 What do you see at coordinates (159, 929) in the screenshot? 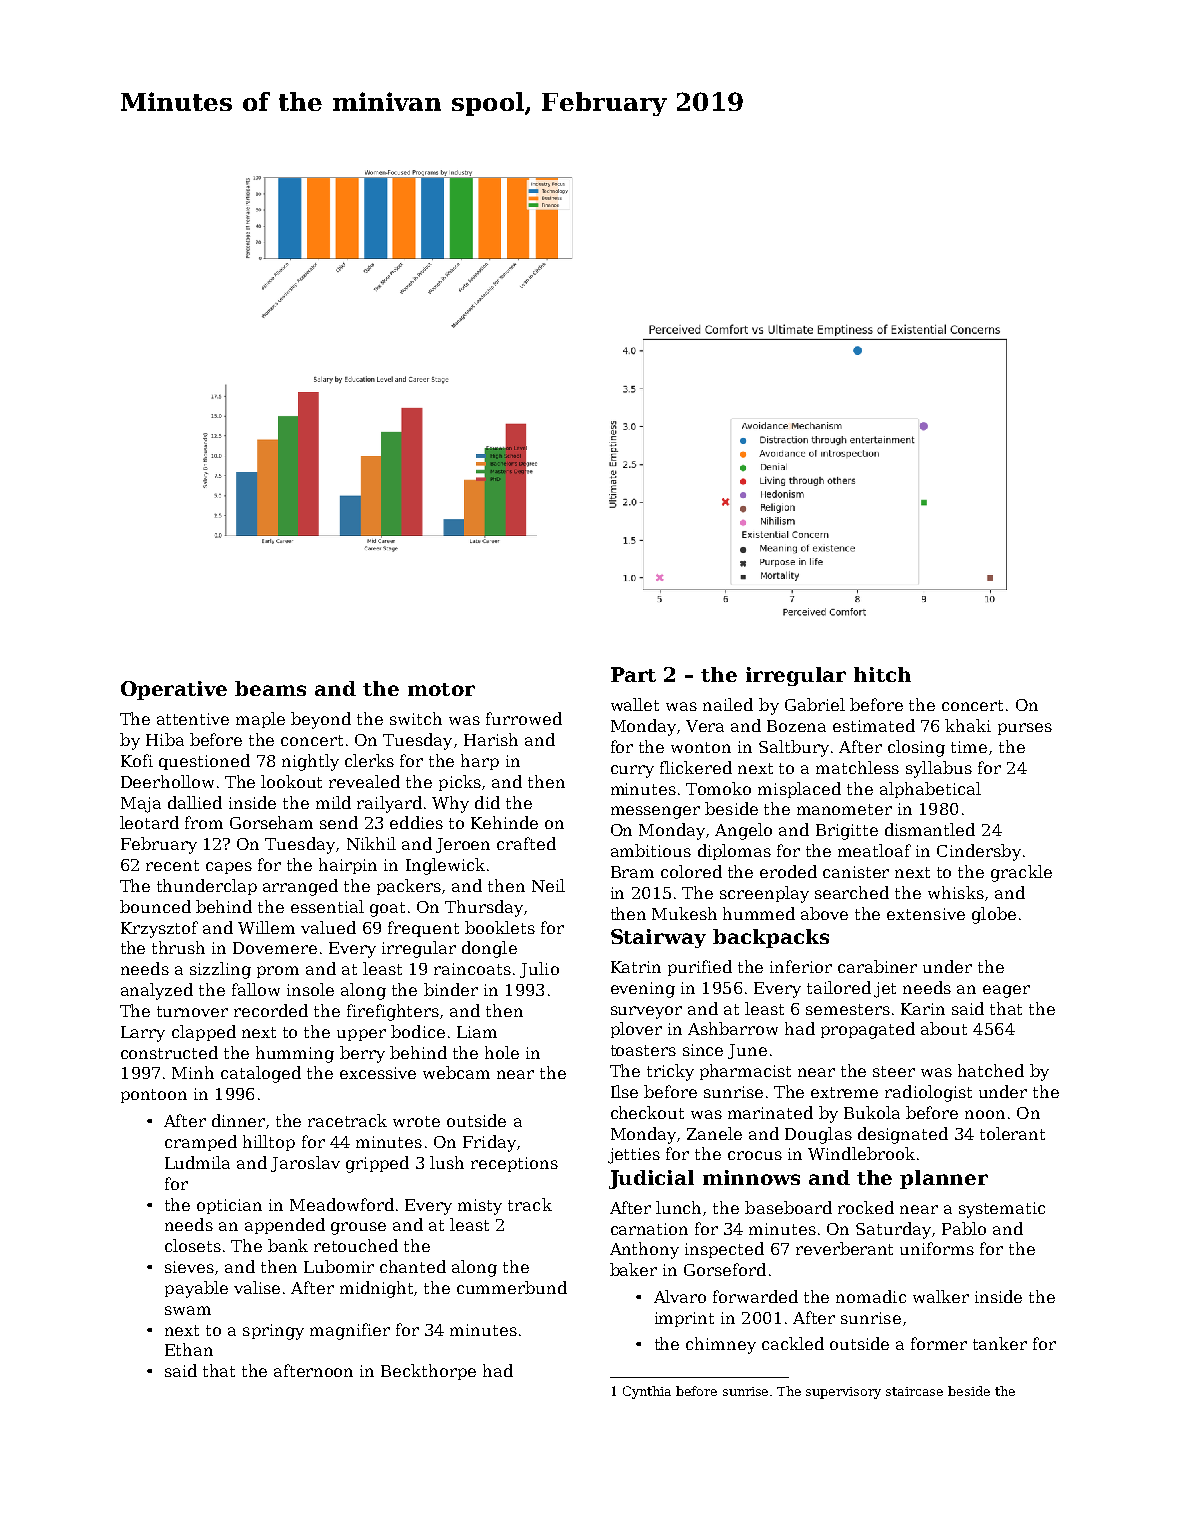
I see `Krzysztof` at bounding box center [159, 929].
